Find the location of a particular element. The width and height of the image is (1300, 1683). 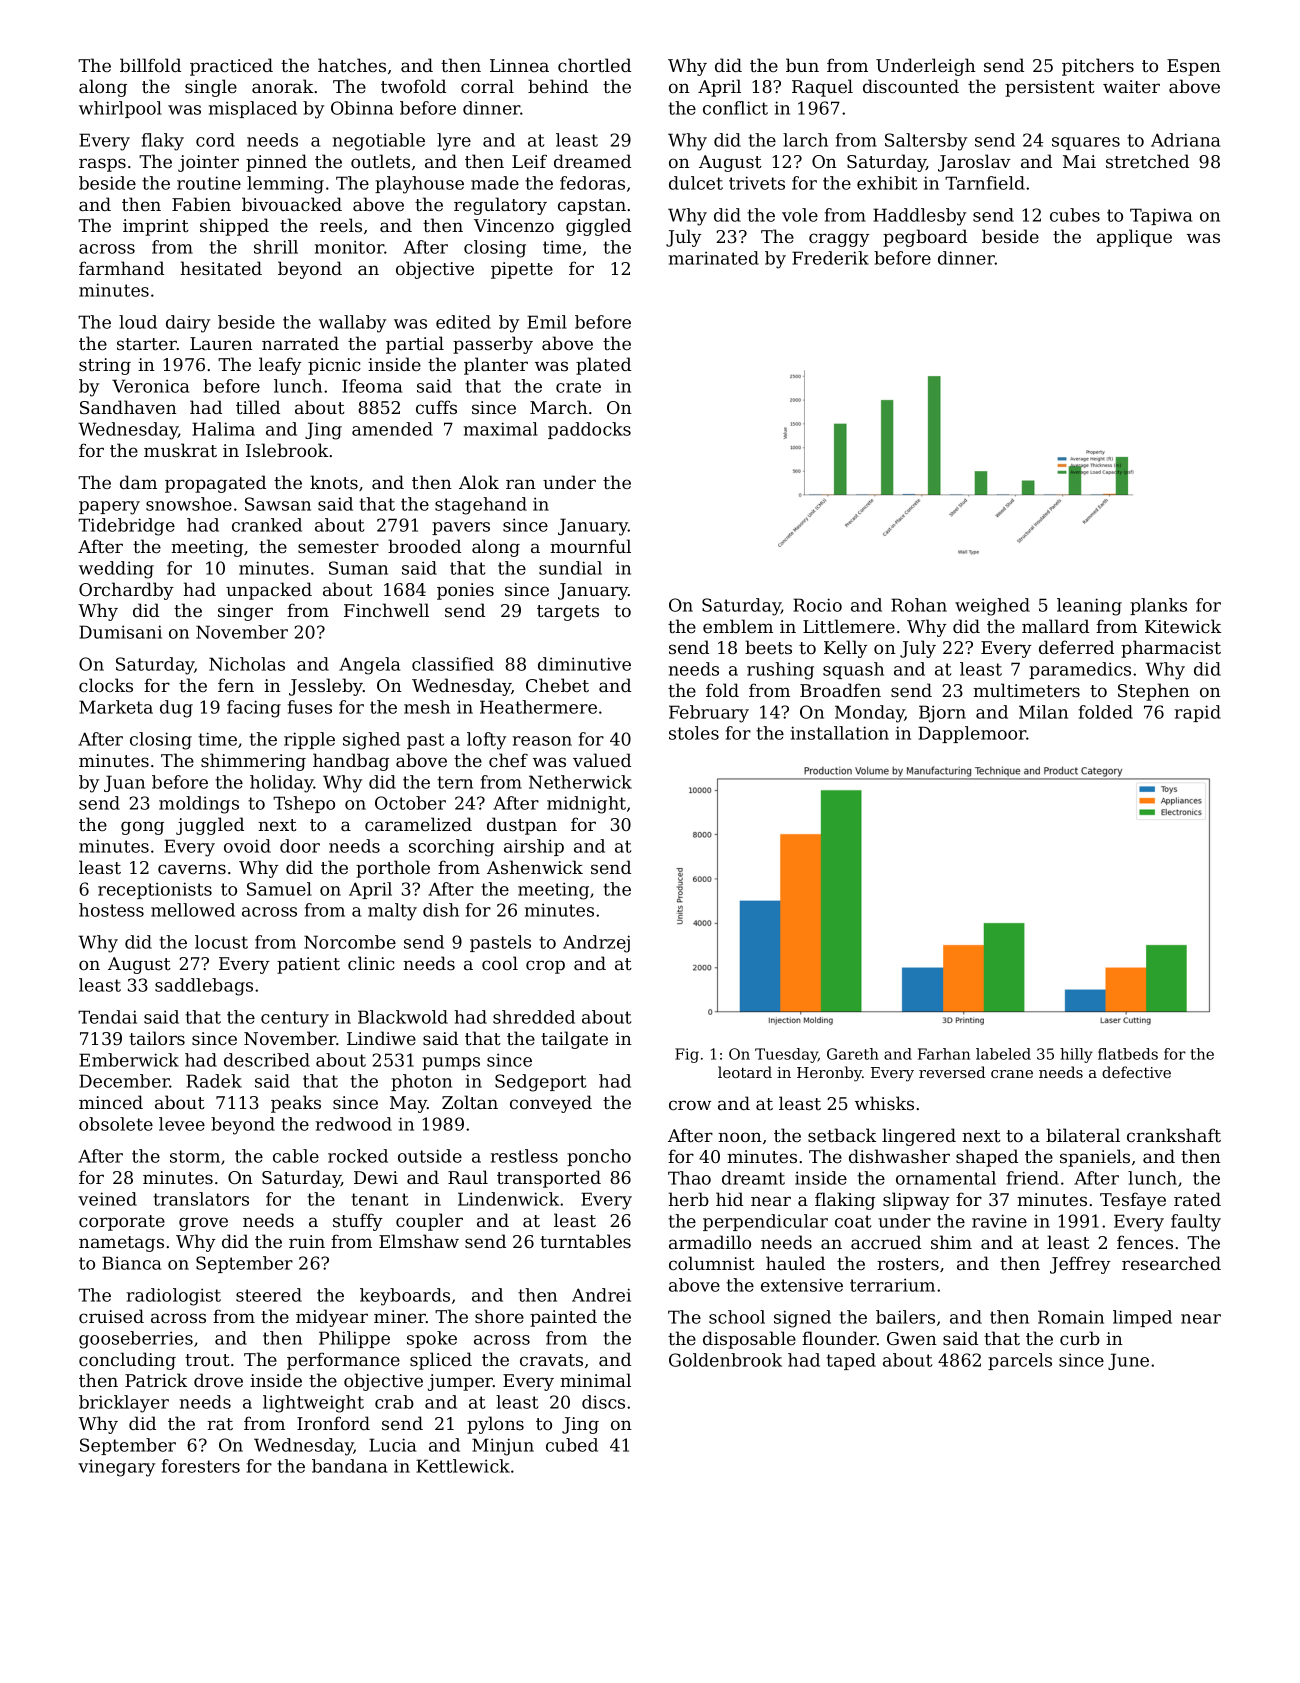

vinegary is located at coordinates (116, 1468).
